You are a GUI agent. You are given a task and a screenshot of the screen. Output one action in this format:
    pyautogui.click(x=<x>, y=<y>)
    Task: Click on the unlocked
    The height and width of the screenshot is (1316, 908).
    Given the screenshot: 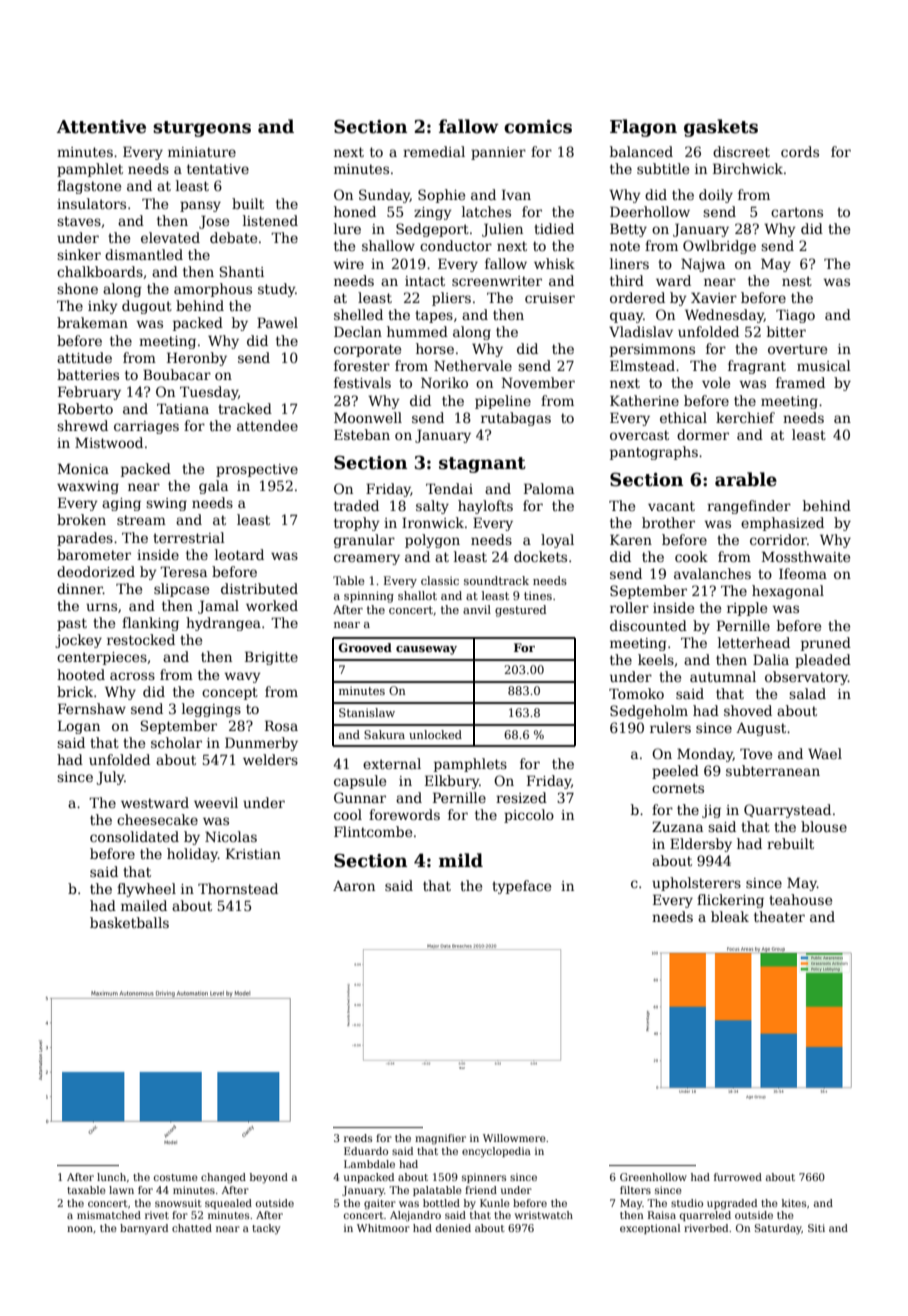 What is the action you would take?
    pyautogui.click(x=435, y=734)
